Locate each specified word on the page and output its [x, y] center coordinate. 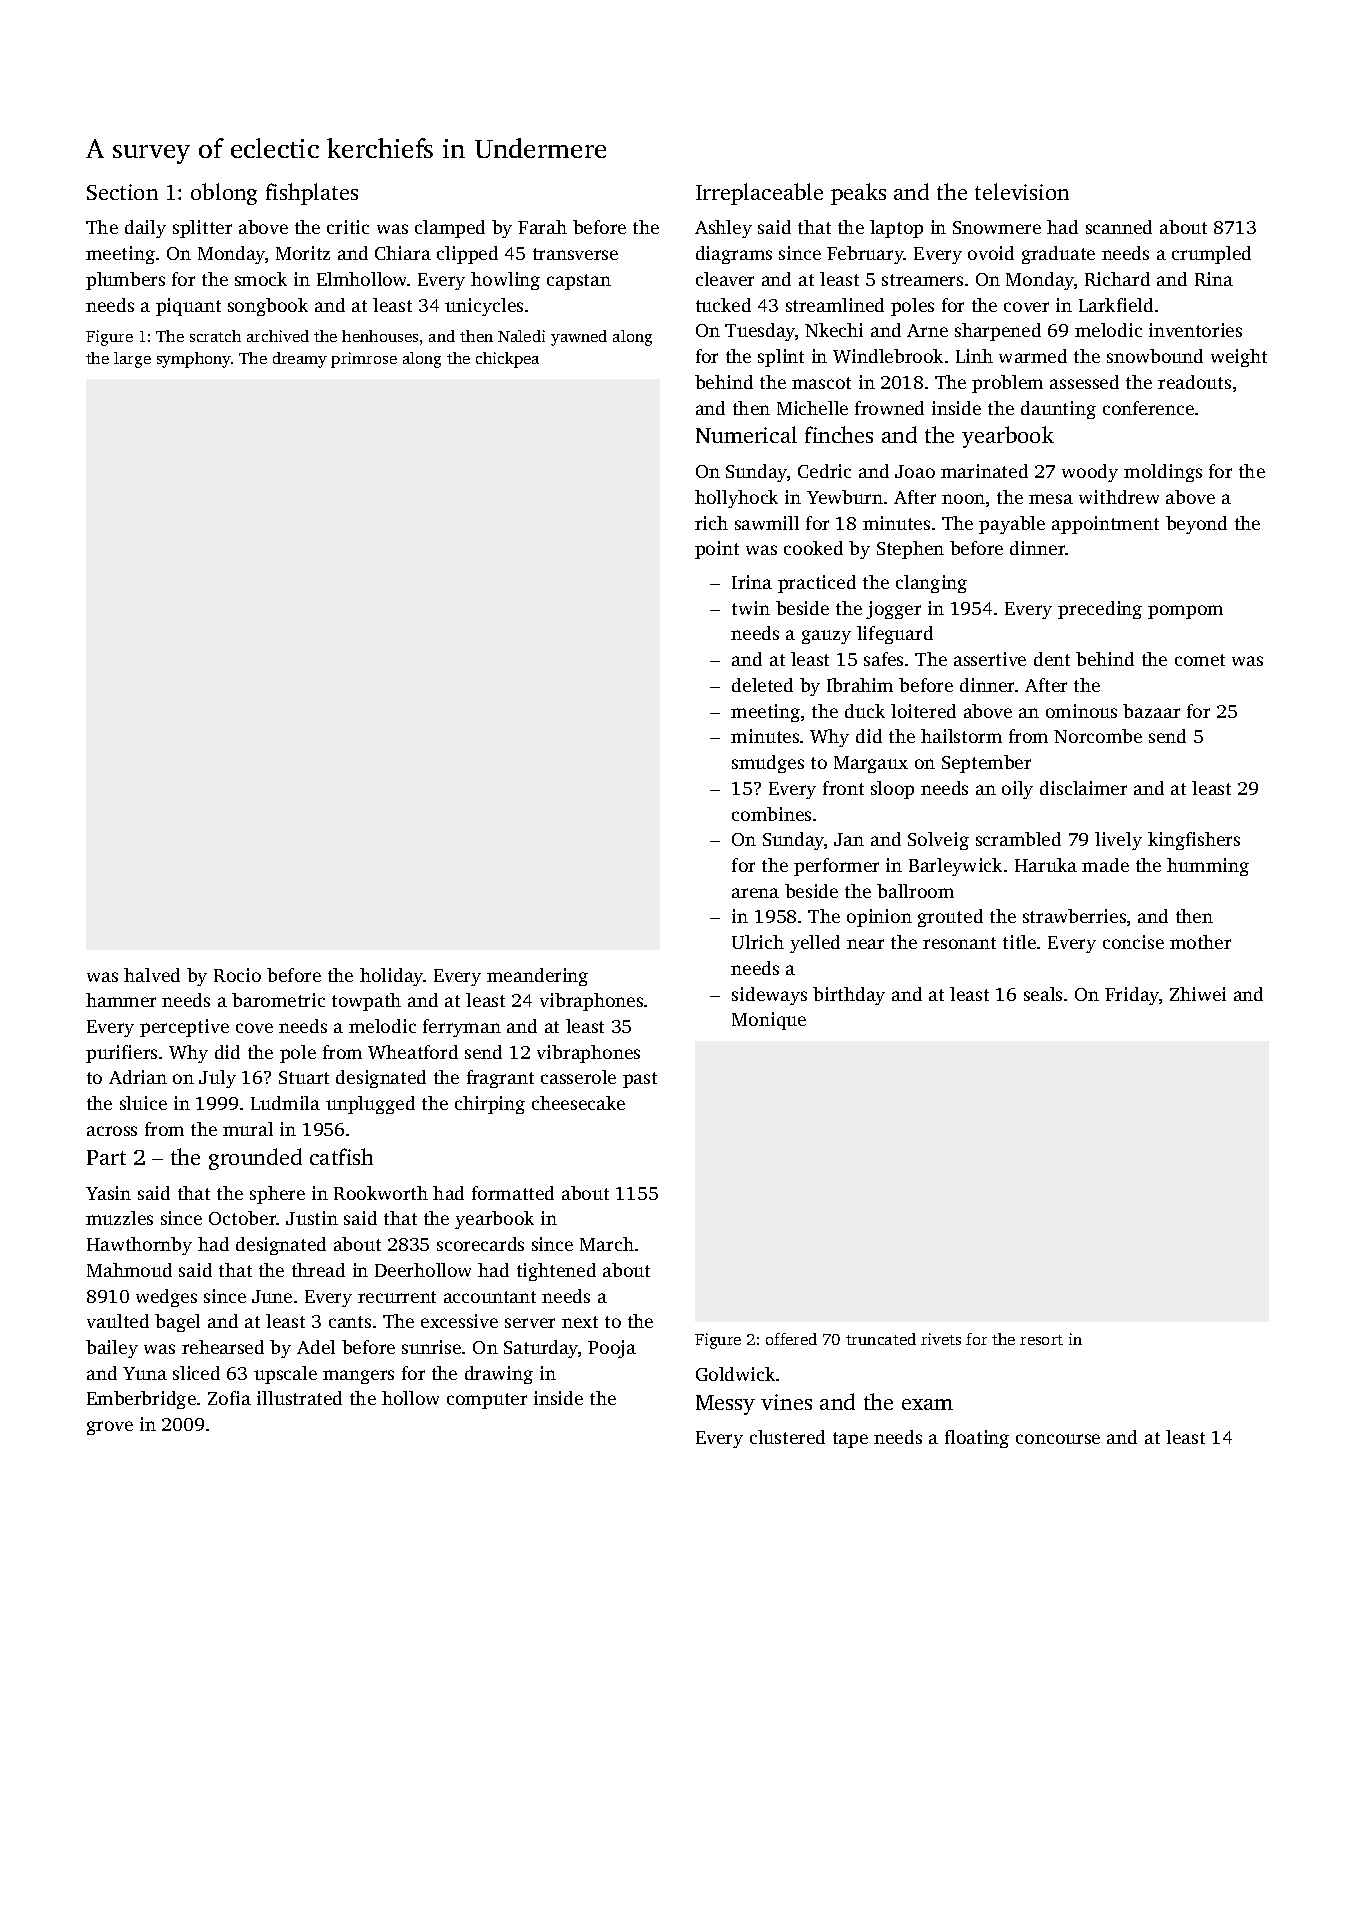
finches [839, 434]
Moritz [303, 253]
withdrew [1119, 497]
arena [755, 893]
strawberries [1074, 916]
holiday [391, 977]
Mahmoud [129, 1270]
